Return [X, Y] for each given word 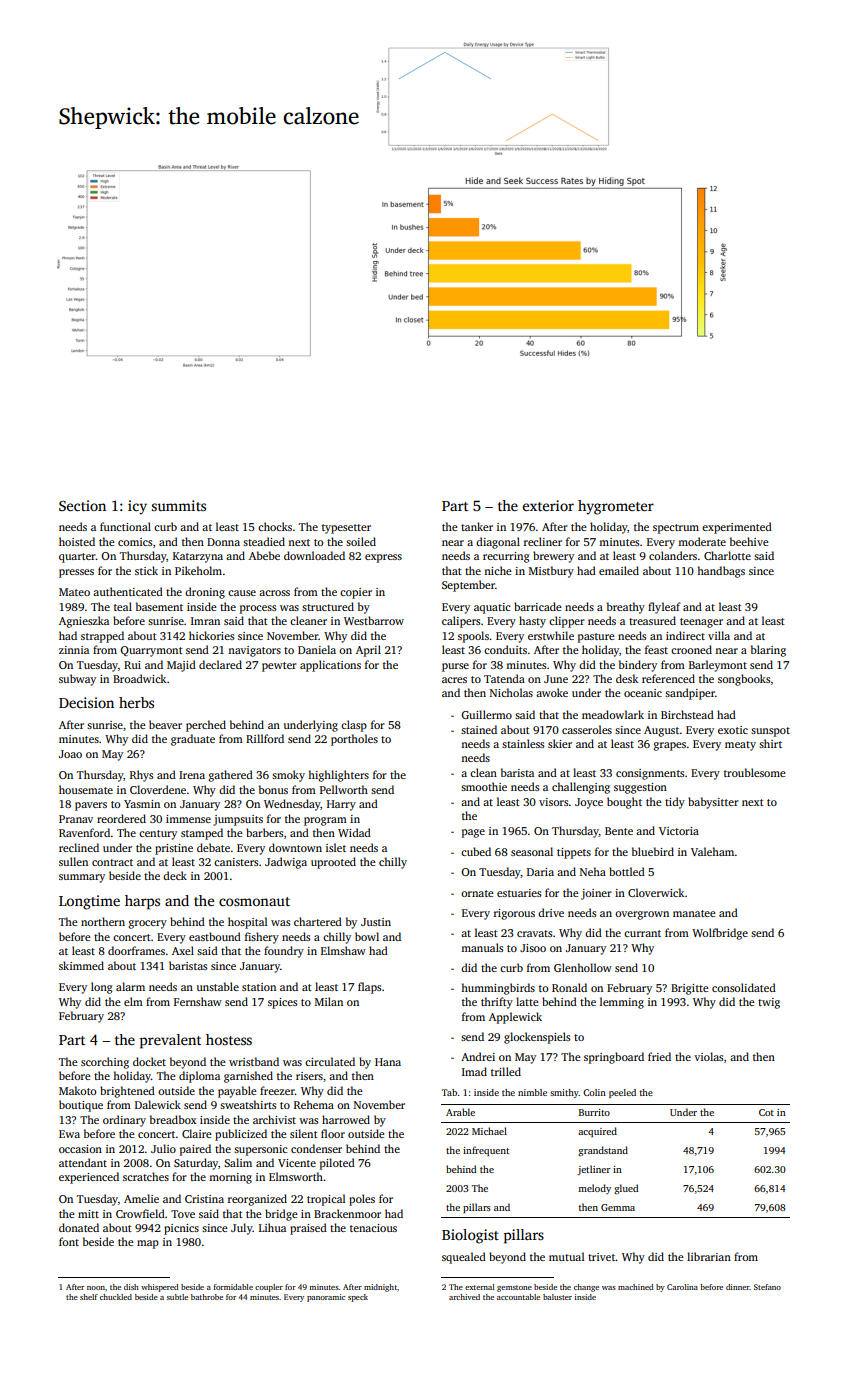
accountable [518, 1297]
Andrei [478, 1056]
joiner [596, 894]
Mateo [74, 592]
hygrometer [616, 507]
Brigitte [690, 989]
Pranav [76, 819]
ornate [477, 893]
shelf [89, 1297]
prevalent [170, 1041]
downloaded [314, 555]
